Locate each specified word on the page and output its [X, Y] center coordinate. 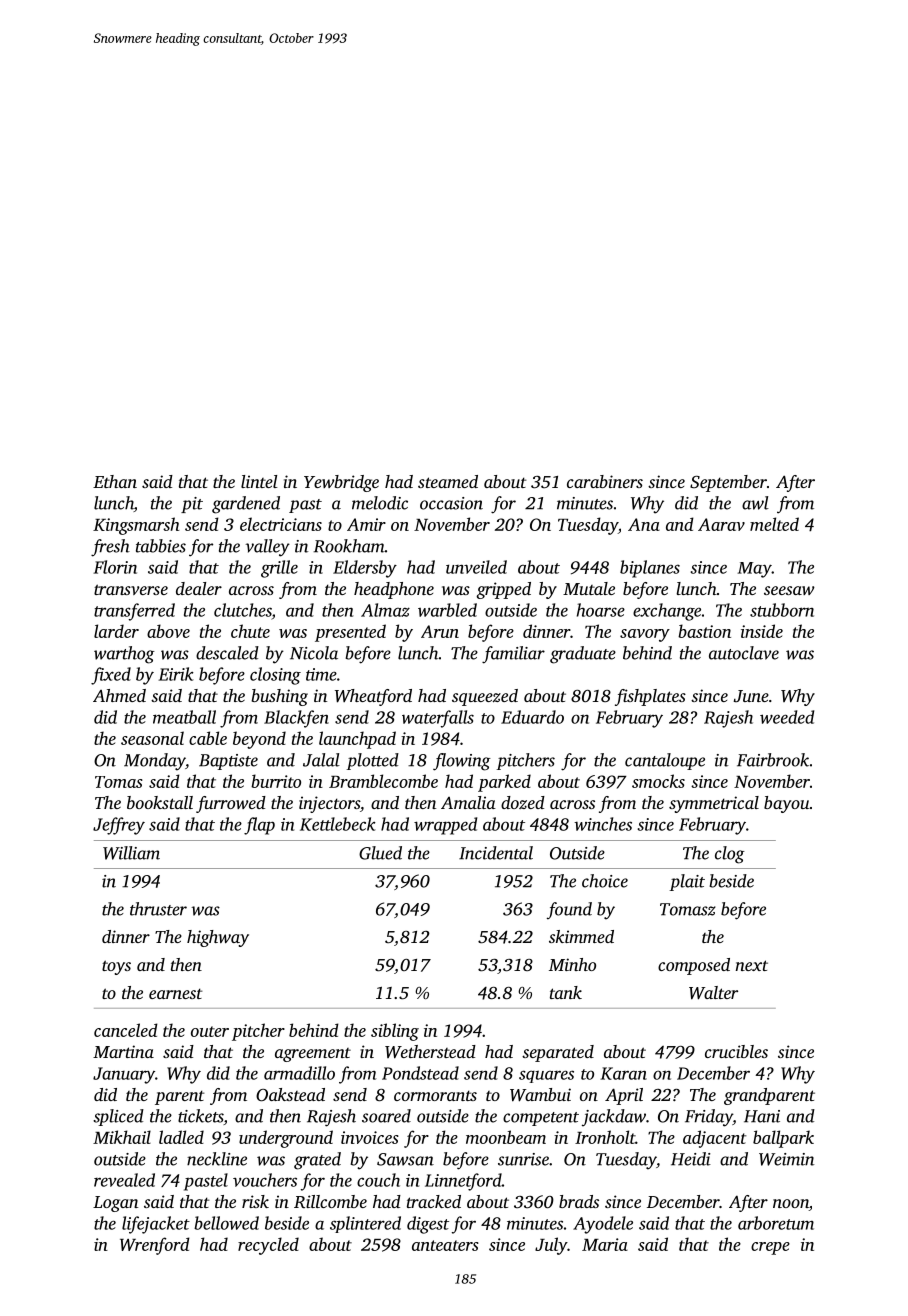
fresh [110, 548]
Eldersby [365, 569]
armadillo [299, 1073]
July [551, 1246]
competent [541, 1119]
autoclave [744, 653]
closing [275, 676]
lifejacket [156, 1225]
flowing [462, 762]
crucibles [736, 1051]
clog [730, 855]
